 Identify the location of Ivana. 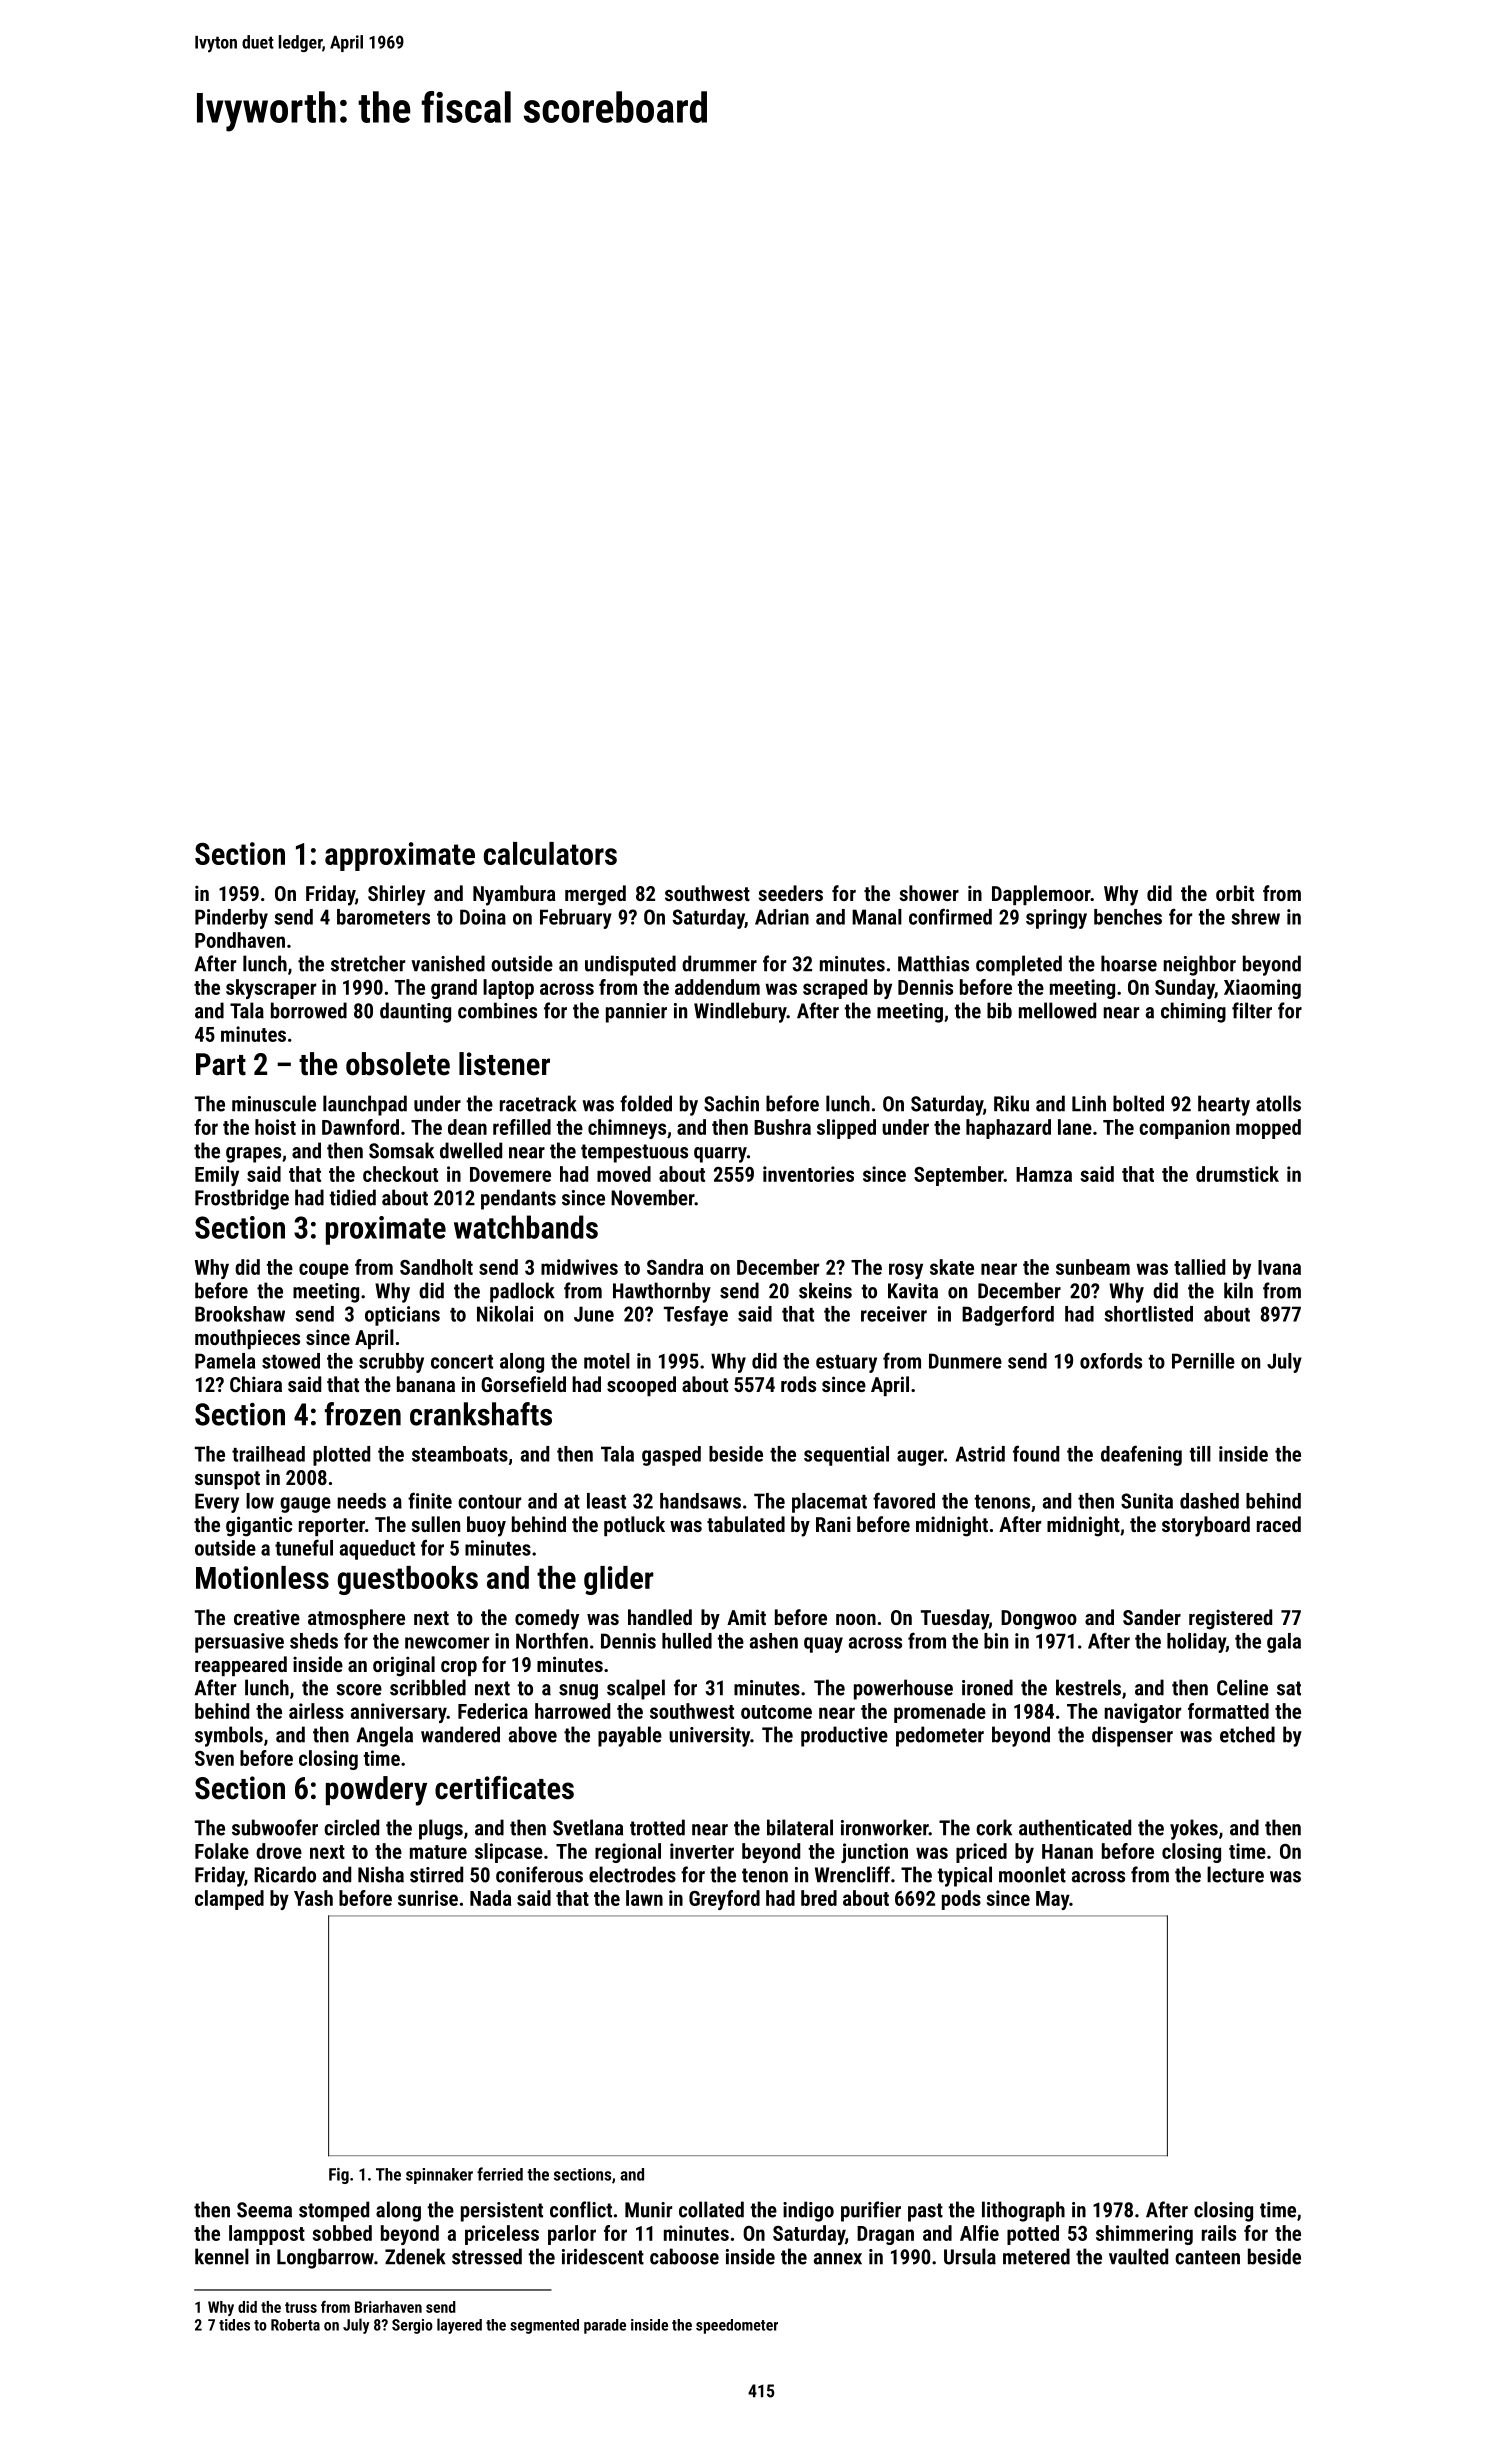
(1279, 1267).
